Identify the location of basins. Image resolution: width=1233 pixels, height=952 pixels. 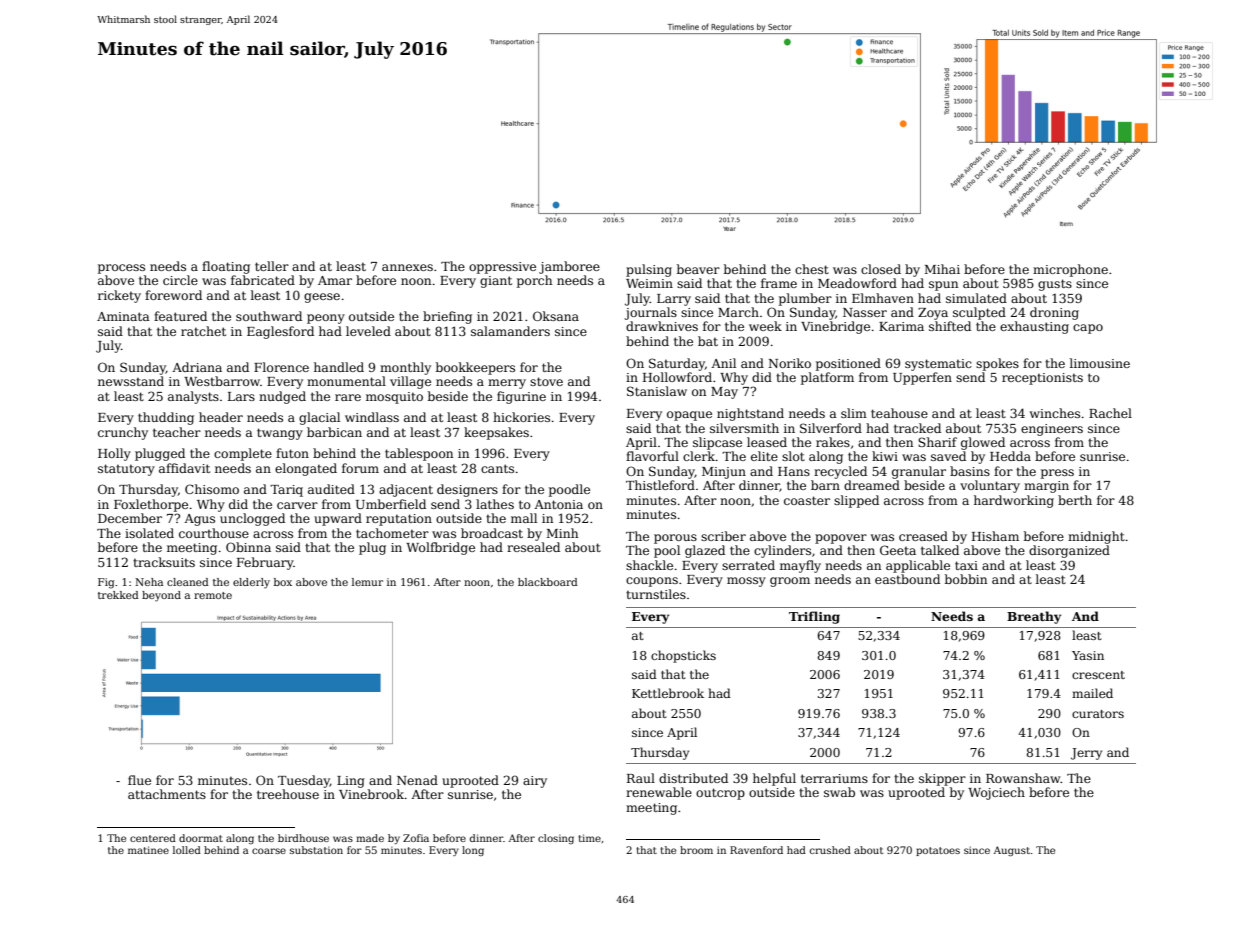
(970, 471).
